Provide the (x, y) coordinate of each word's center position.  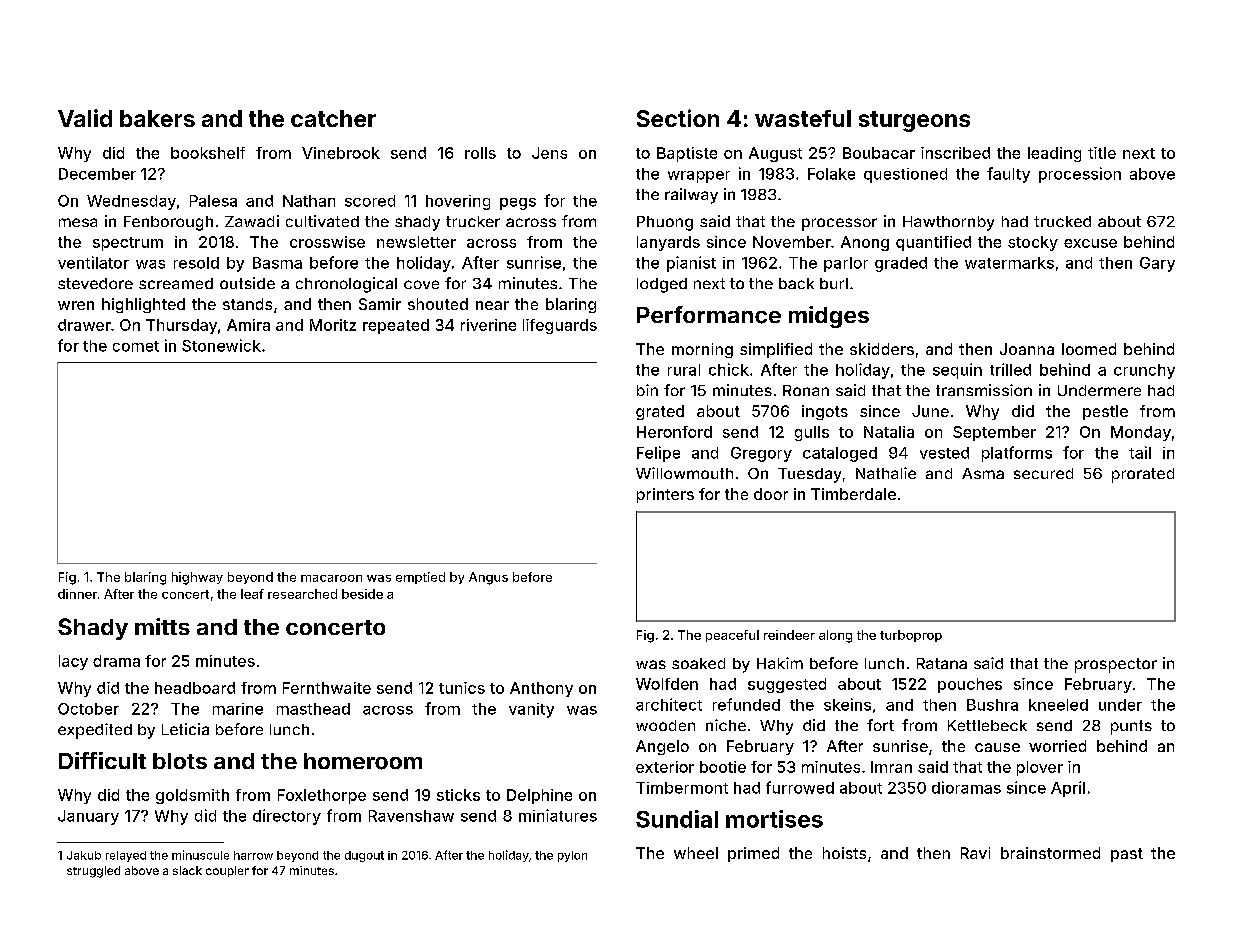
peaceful (732, 636)
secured (1043, 473)
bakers (157, 118)
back (796, 283)
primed (753, 854)
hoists (844, 853)
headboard (195, 688)
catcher (333, 118)
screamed (176, 283)
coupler (227, 871)
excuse (1090, 243)
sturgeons (914, 121)
